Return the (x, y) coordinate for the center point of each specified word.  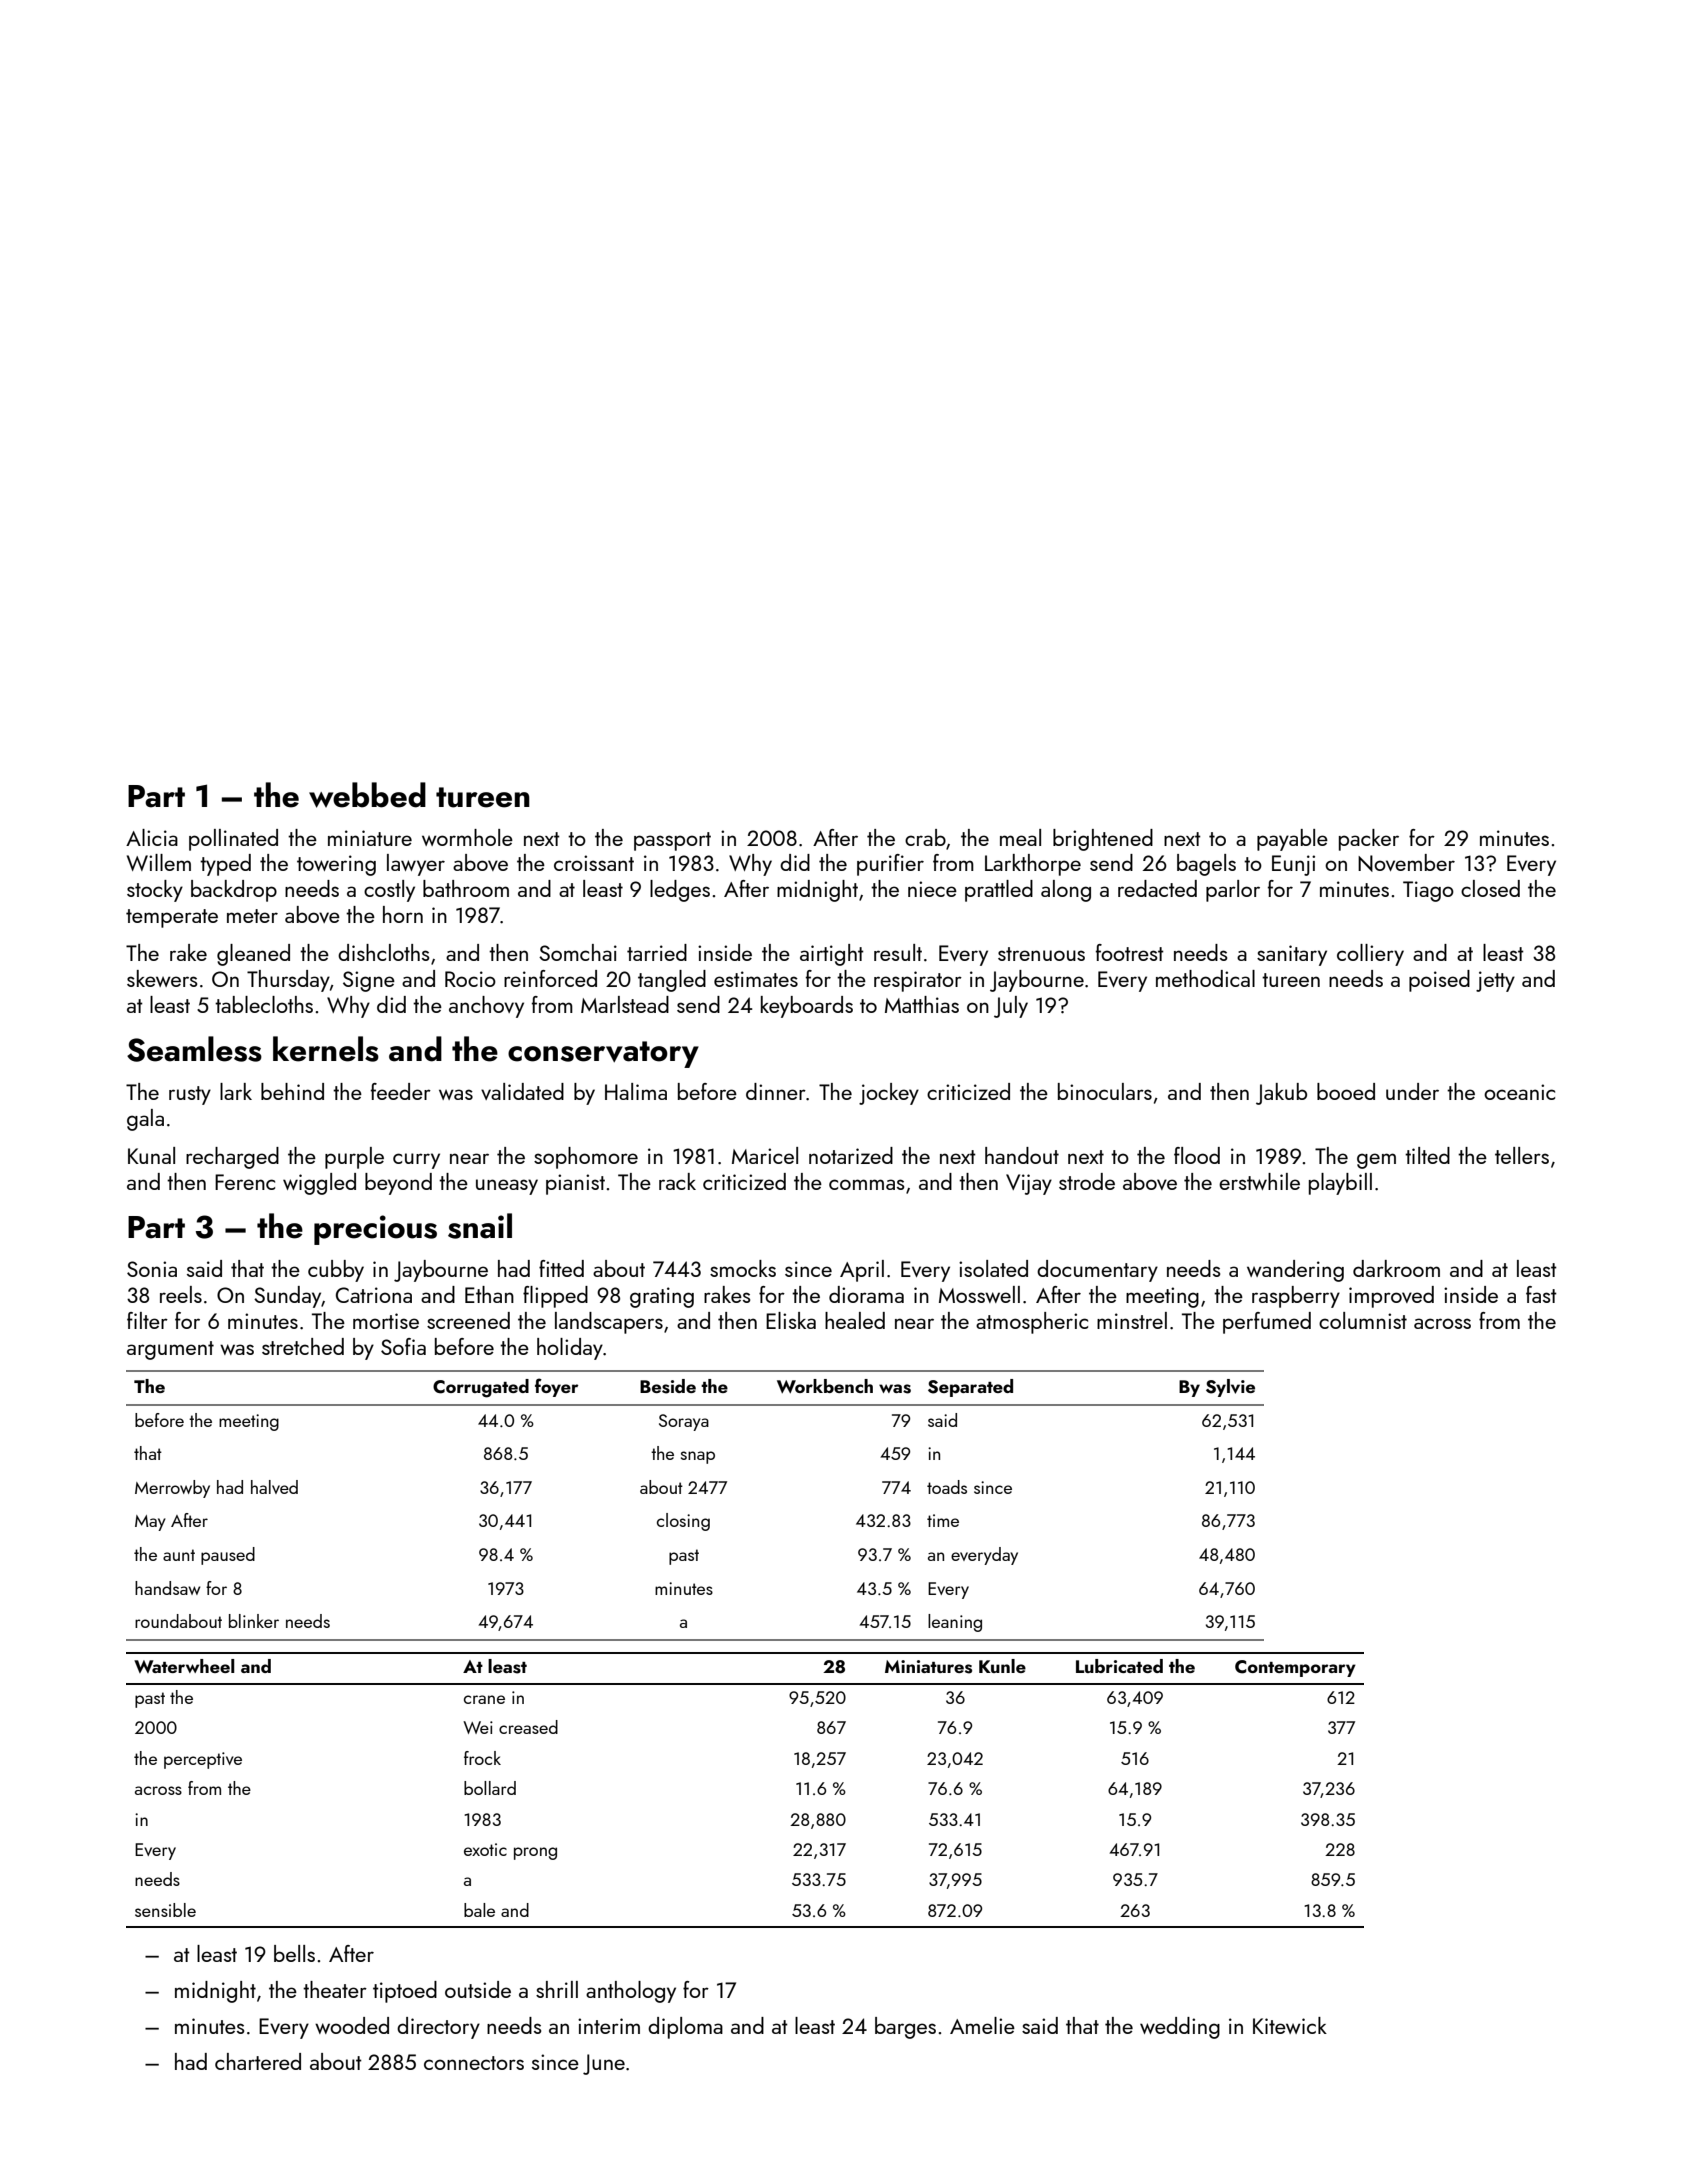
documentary (1097, 1271)
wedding (1180, 2028)
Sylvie (1230, 1388)
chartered (258, 2061)
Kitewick (1290, 2025)
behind (292, 1091)
